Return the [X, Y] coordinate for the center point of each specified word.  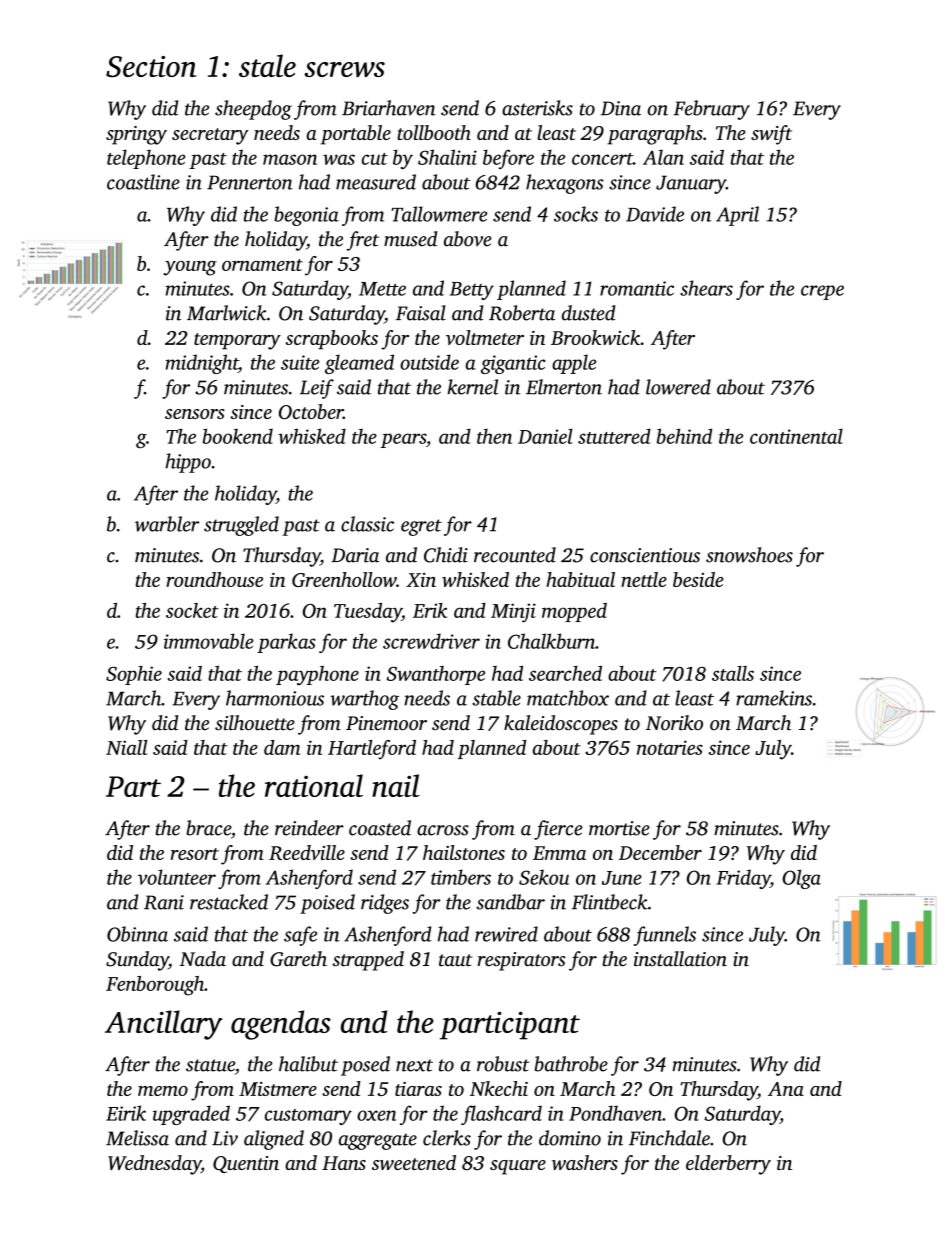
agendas [281, 1025]
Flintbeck [610, 902]
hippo [188, 463]
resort [195, 854]
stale [267, 65]
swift [771, 135]
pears [403, 440]
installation [680, 959]
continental [796, 436]
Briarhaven [389, 108]
